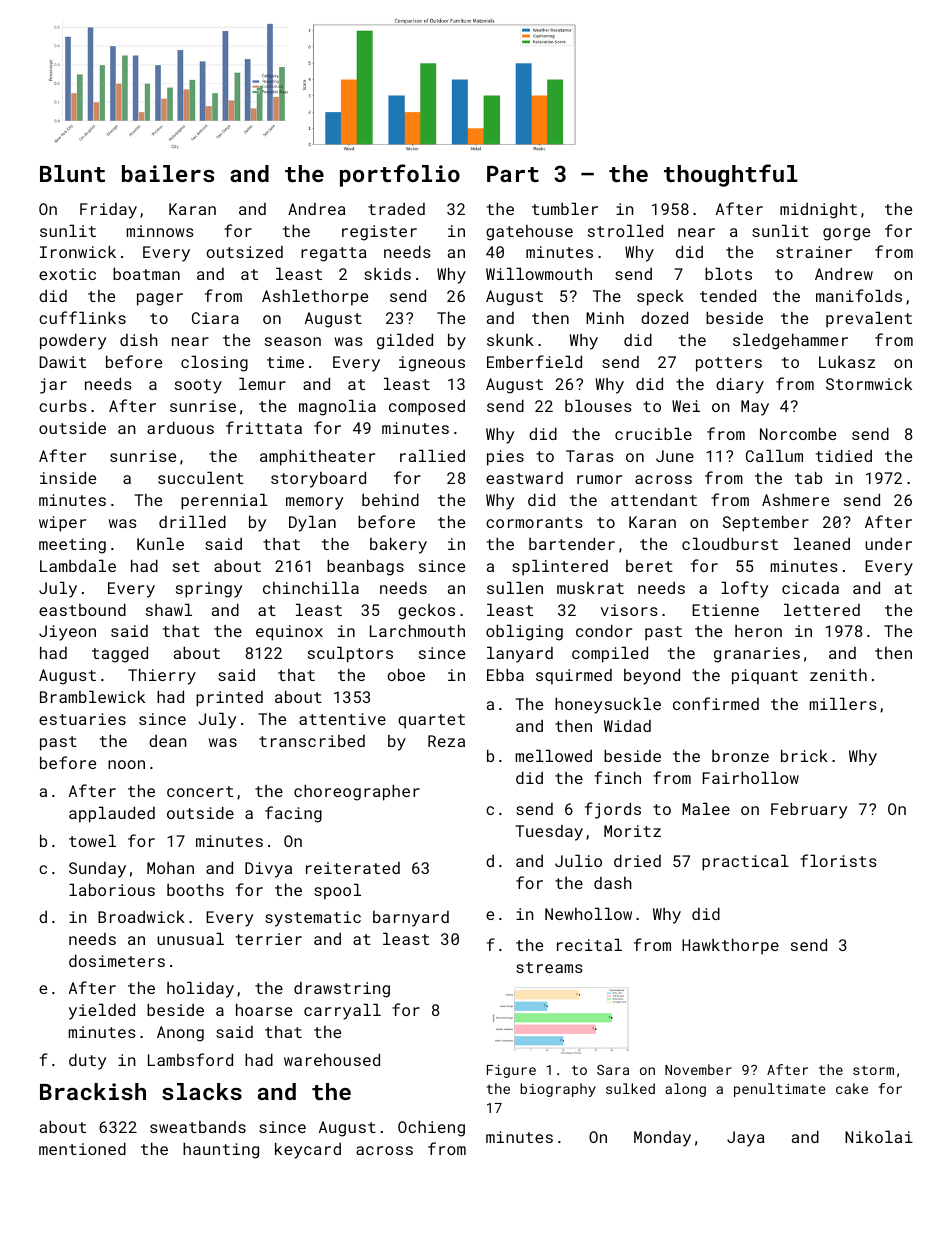 The width and height of the image is (952, 1233). What do you see at coordinates (731, 175) in the image?
I see `thoughtful` at bounding box center [731, 175].
